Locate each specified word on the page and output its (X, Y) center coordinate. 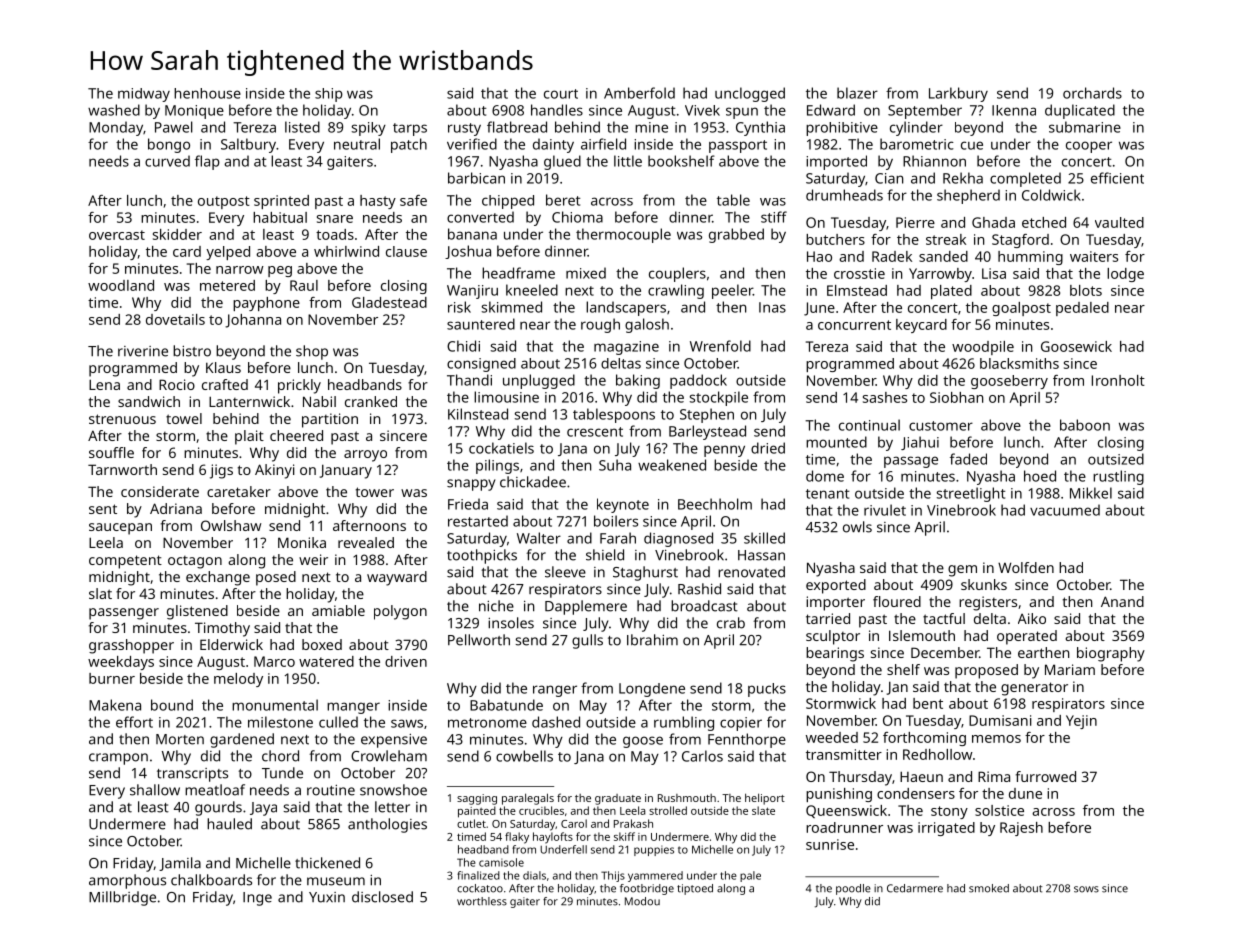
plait (249, 437)
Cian (889, 178)
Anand (1122, 601)
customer (941, 426)
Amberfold (639, 93)
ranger (555, 691)
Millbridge (122, 898)
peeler (732, 291)
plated (951, 292)
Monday (116, 128)
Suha (615, 465)
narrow (240, 270)
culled (338, 722)
